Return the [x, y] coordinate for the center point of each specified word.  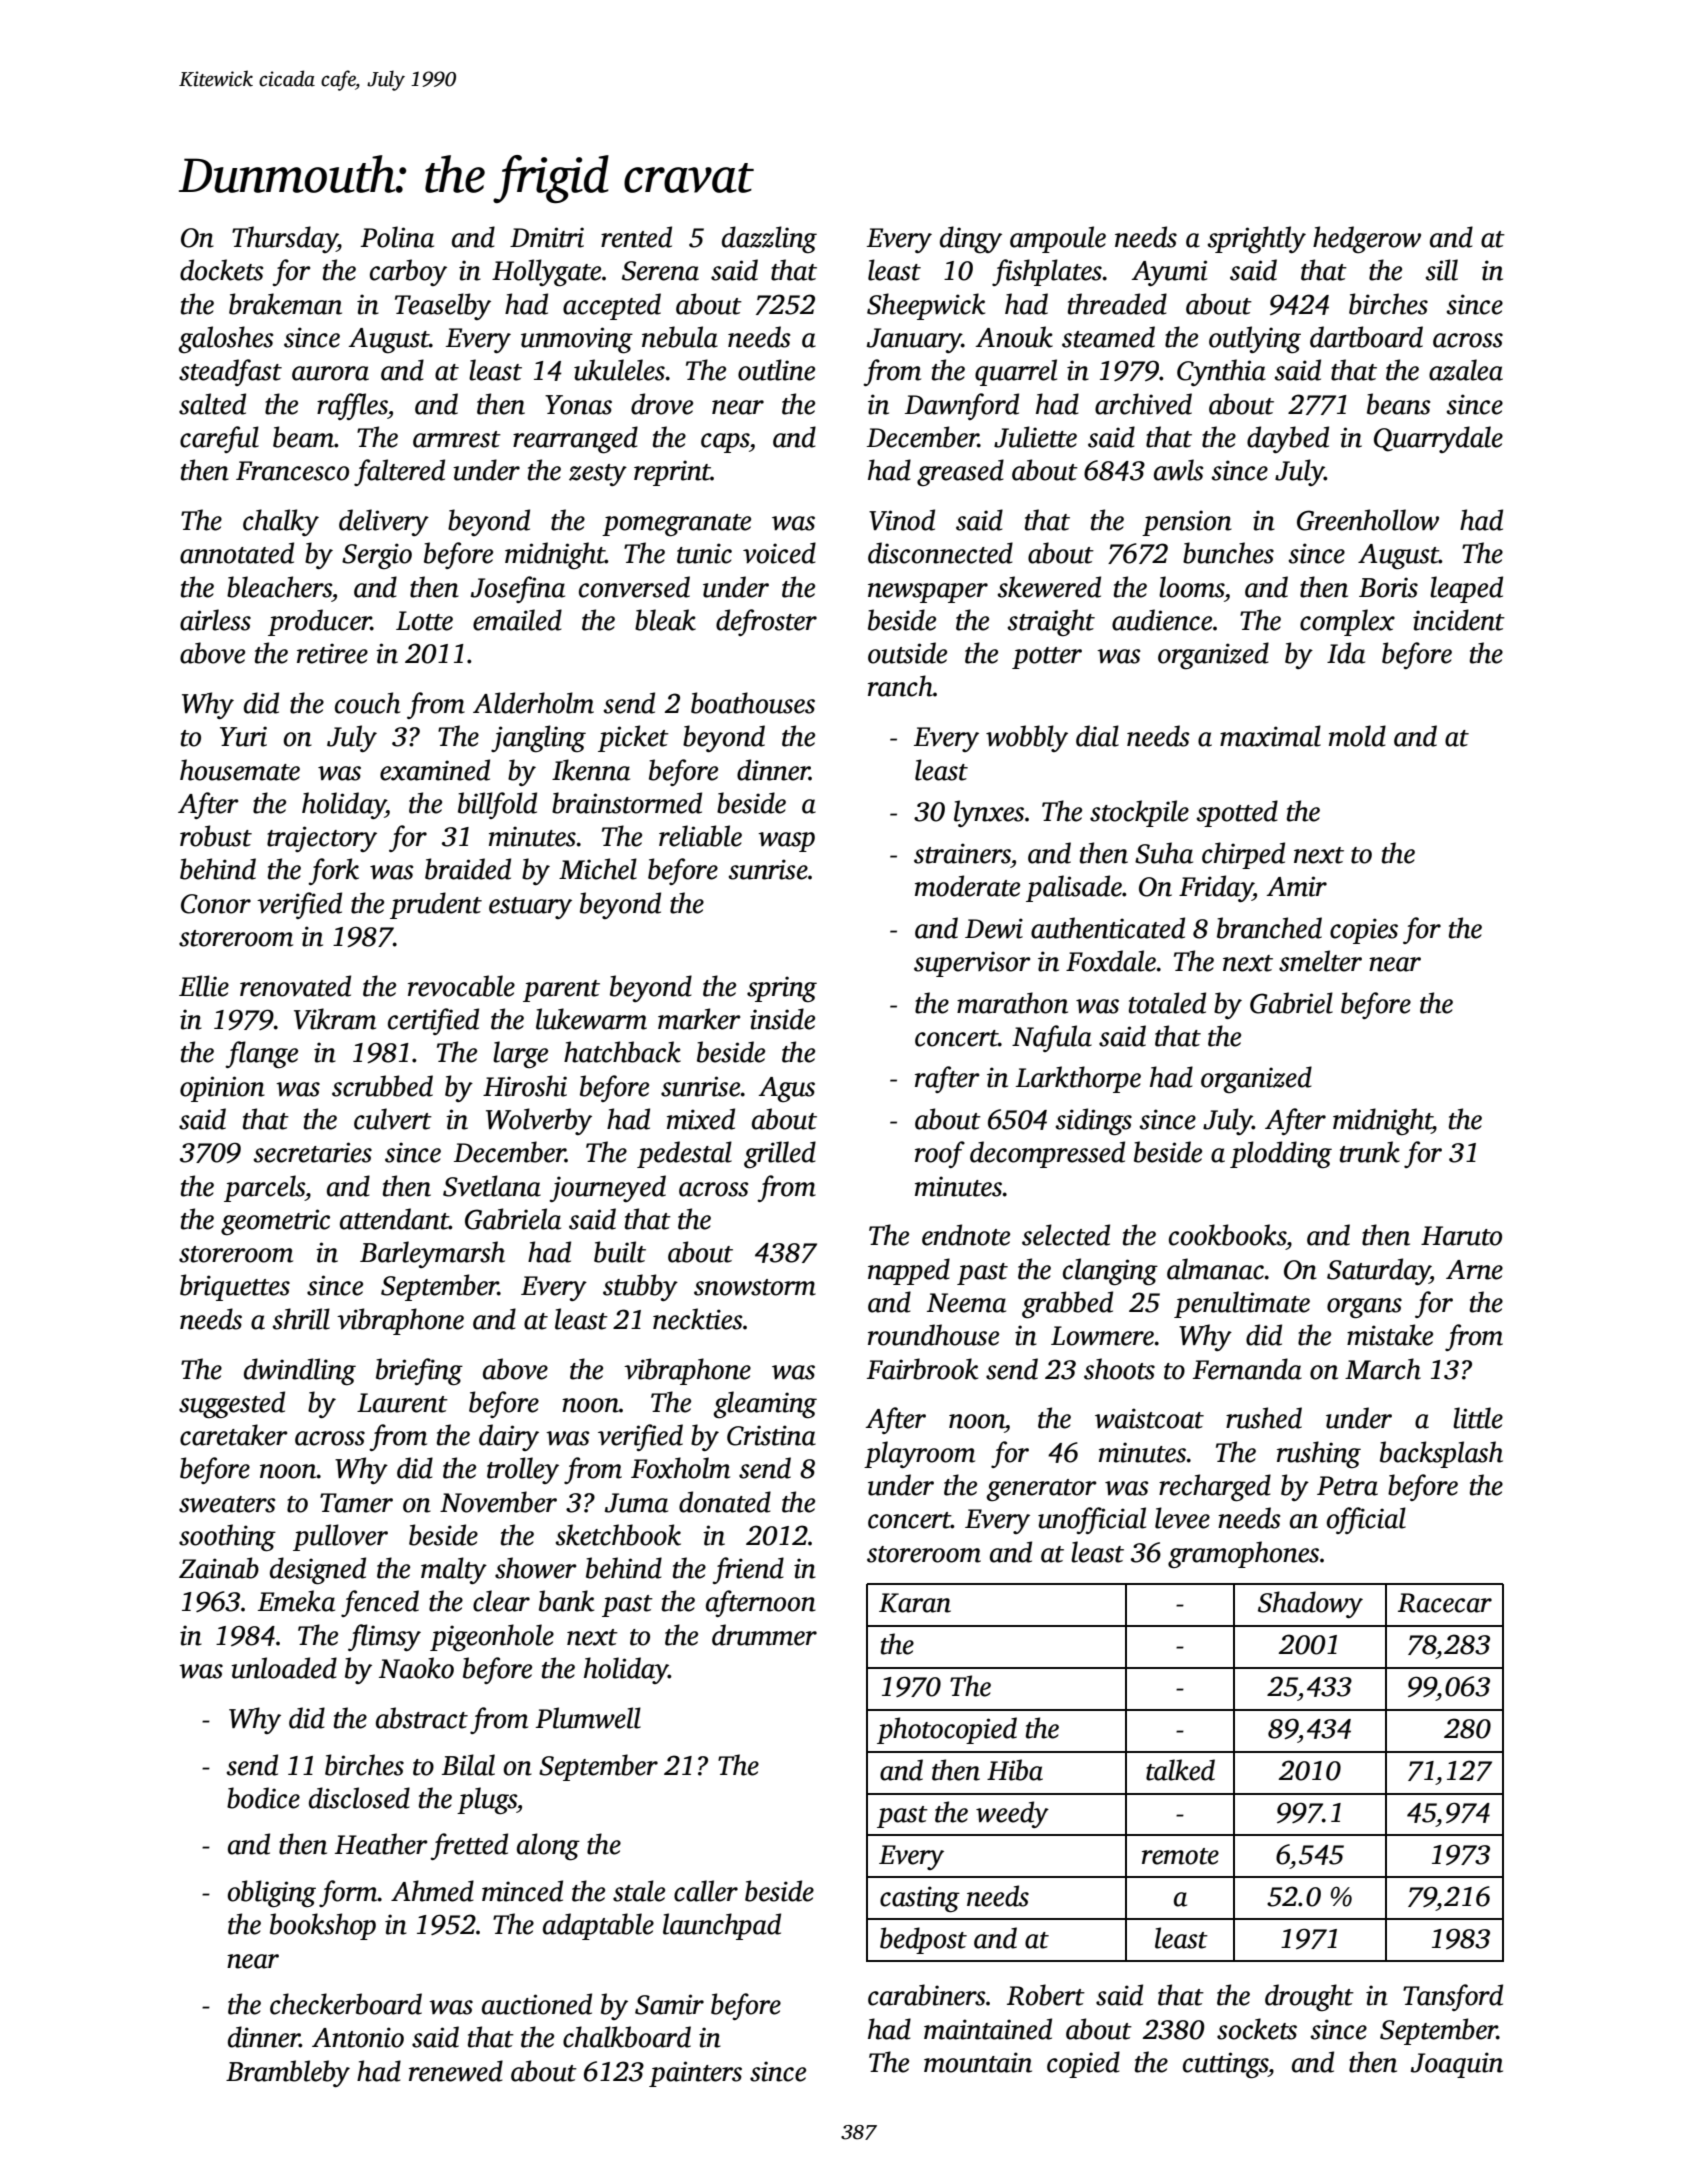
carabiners [926, 1995]
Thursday [284, 239]
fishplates [1047, 272]
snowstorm [755, 1287]
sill [1441, 270]
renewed [456, 2071]
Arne [1474, 1270]
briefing [419, 1371]
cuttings [1225, 2065]
